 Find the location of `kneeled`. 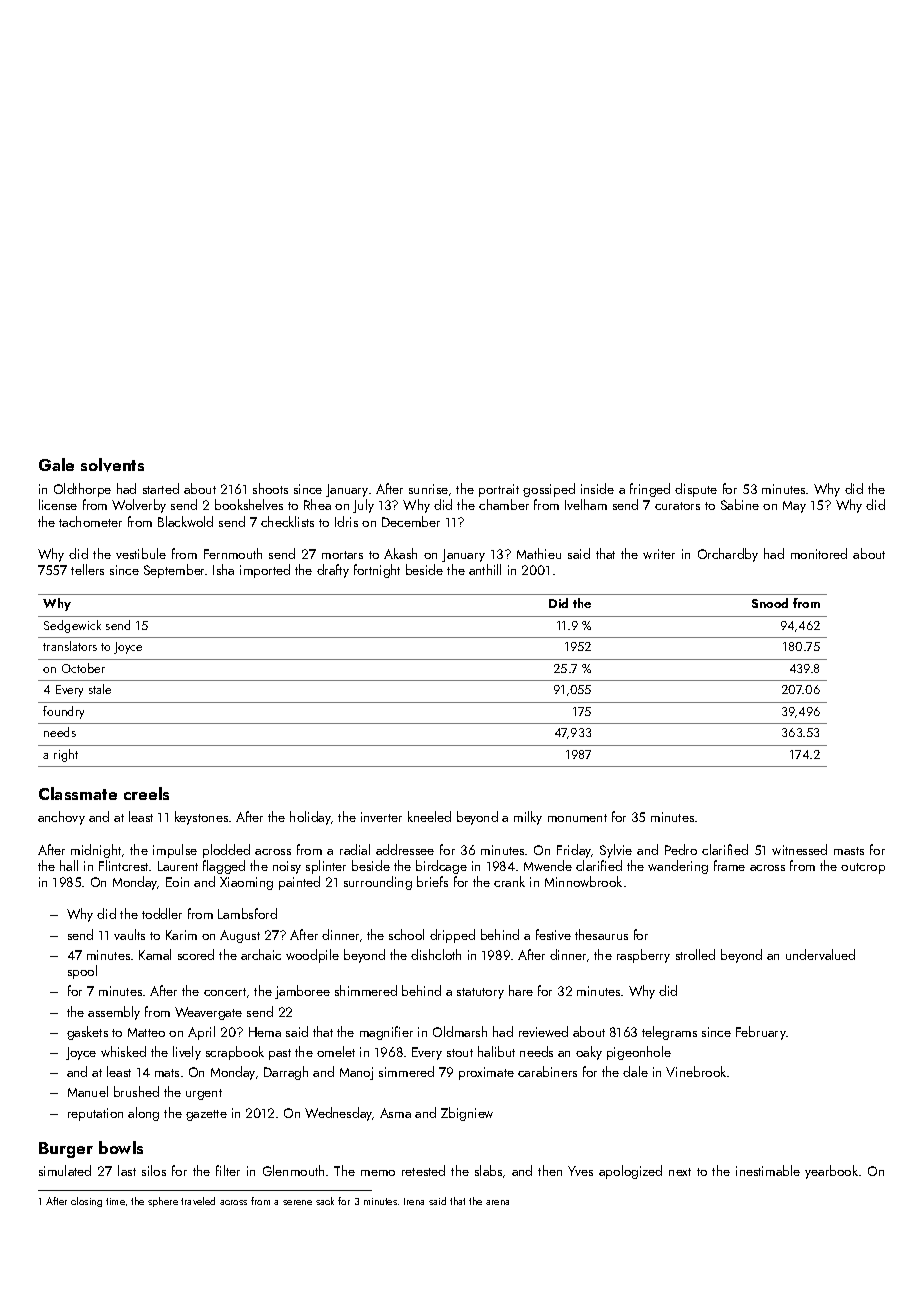

kneeled is located at coordinates (429, 816).
